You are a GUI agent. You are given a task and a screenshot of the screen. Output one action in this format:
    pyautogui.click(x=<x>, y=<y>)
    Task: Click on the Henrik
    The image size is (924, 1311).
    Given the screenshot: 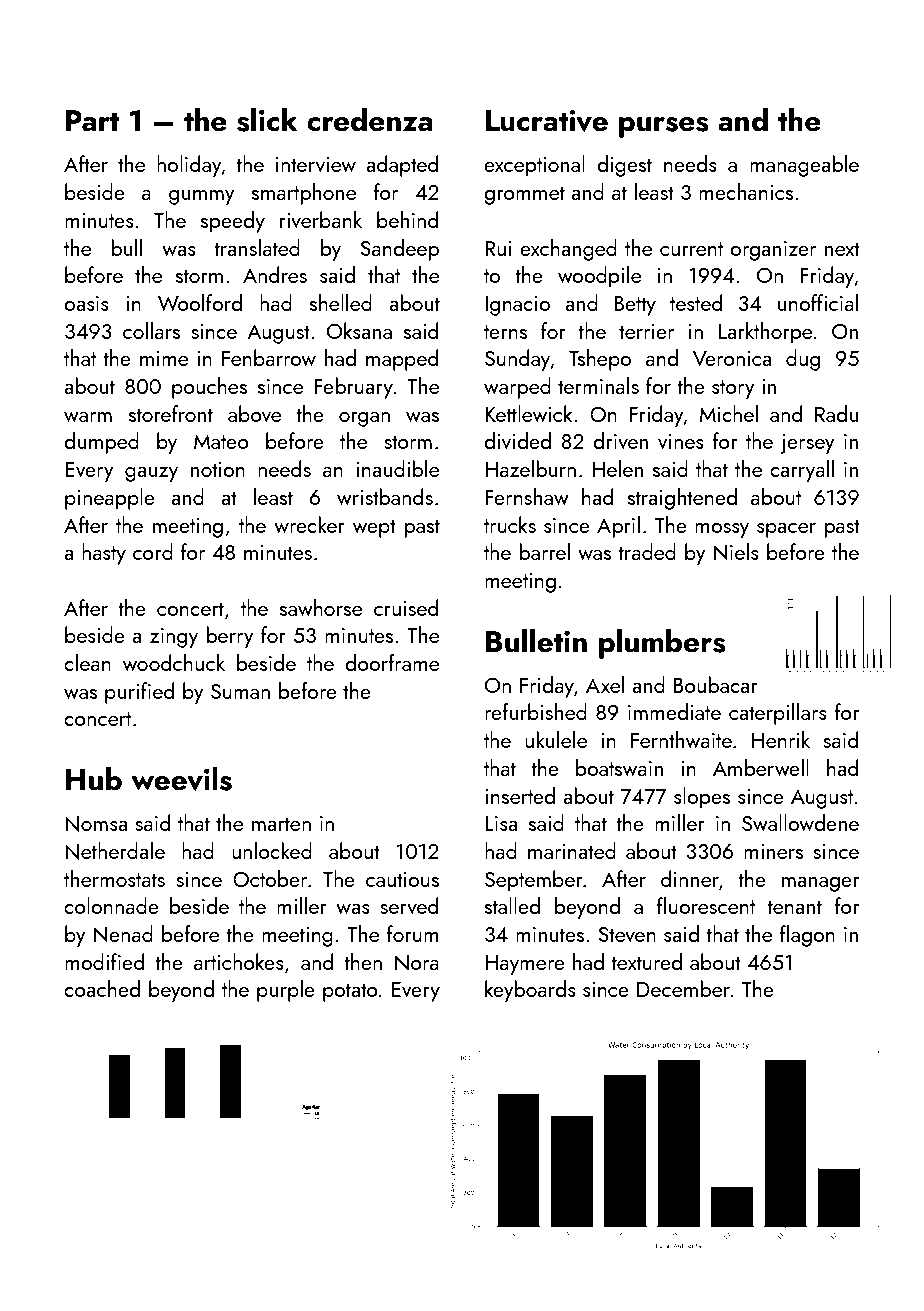 What is the action you would take?
    pyautogui.click(x=781, y=739)
